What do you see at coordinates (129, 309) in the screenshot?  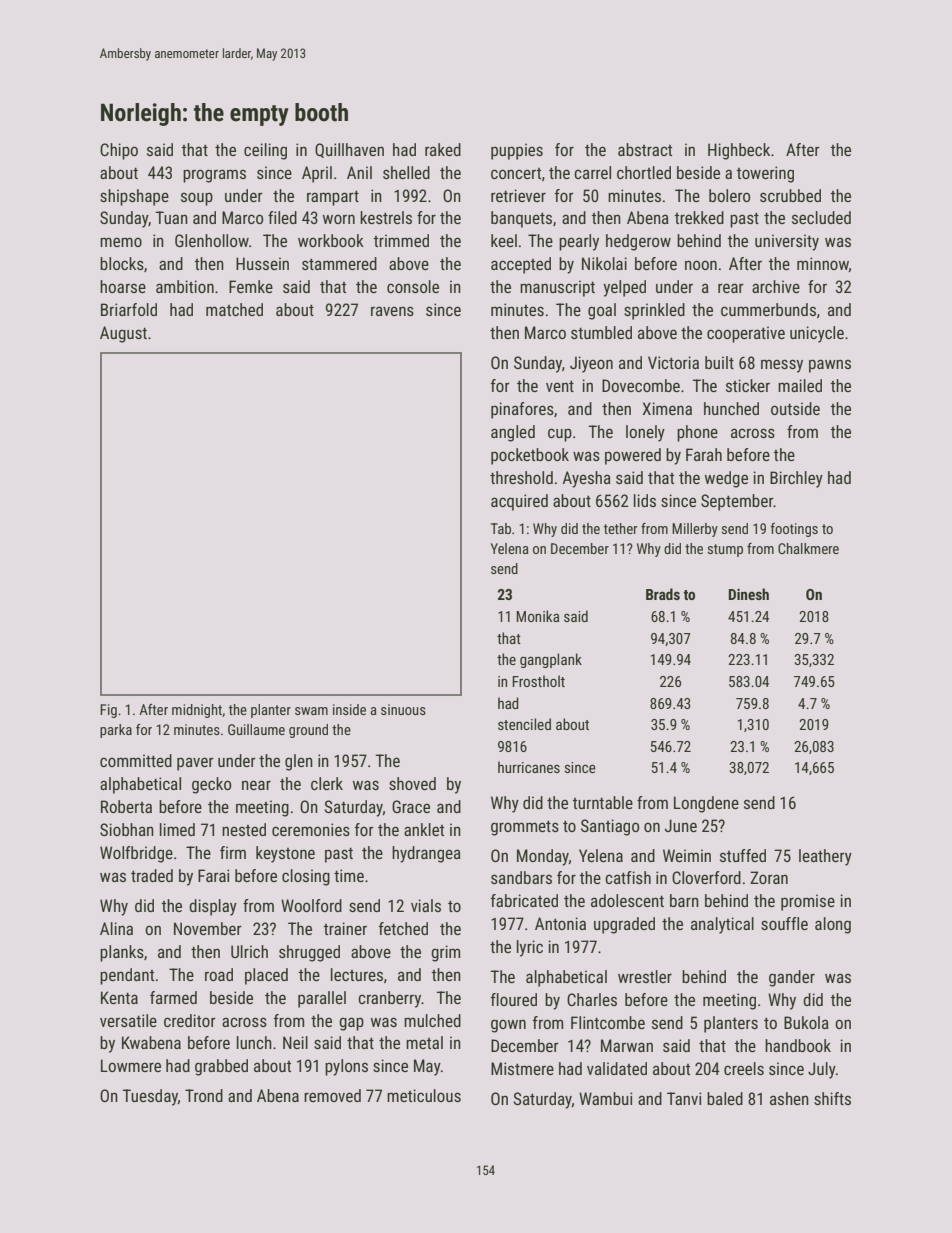 I see `Briarfold` at bounding box center [129, 309].
